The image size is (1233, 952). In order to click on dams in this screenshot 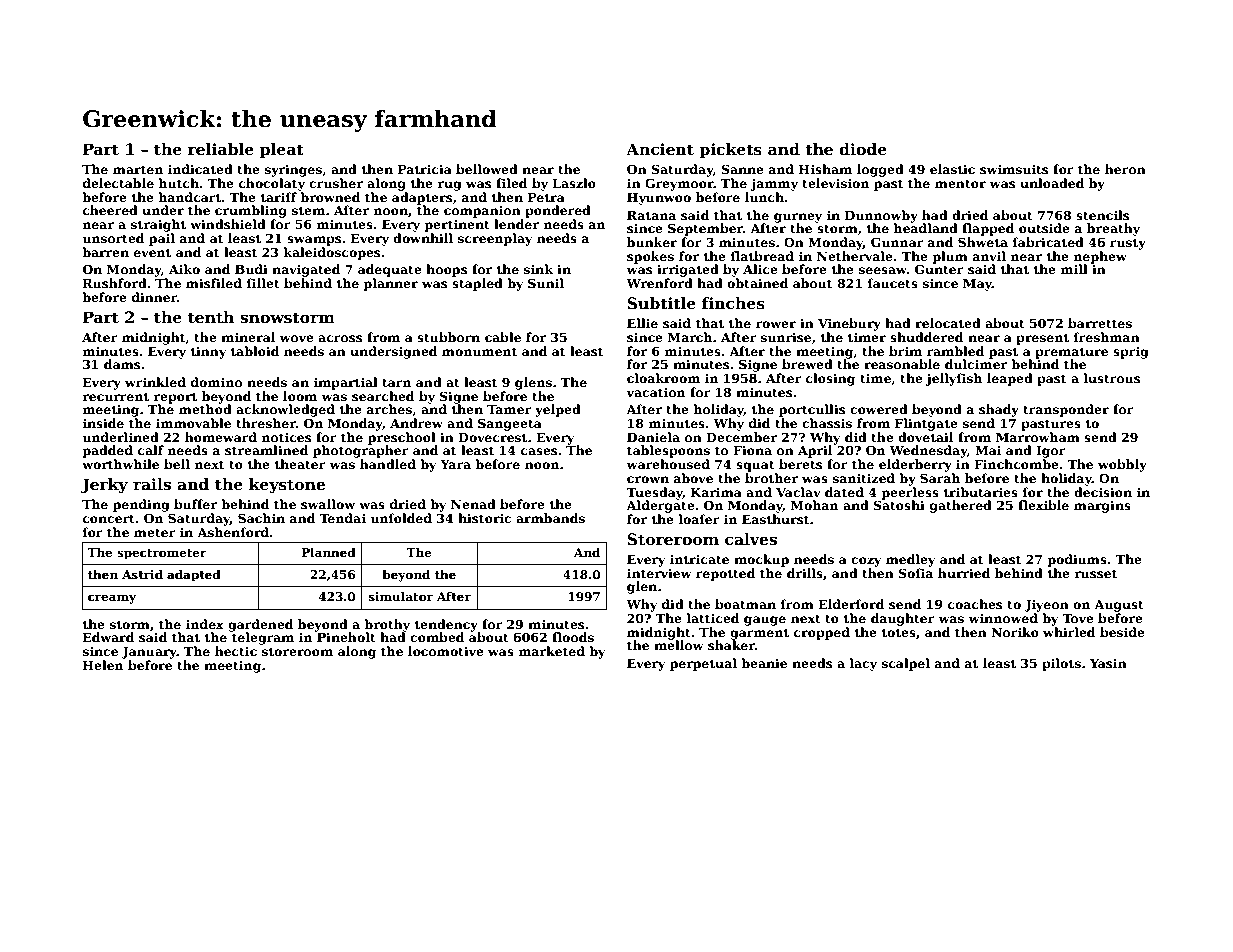, I will do `click(122, 364)`.
